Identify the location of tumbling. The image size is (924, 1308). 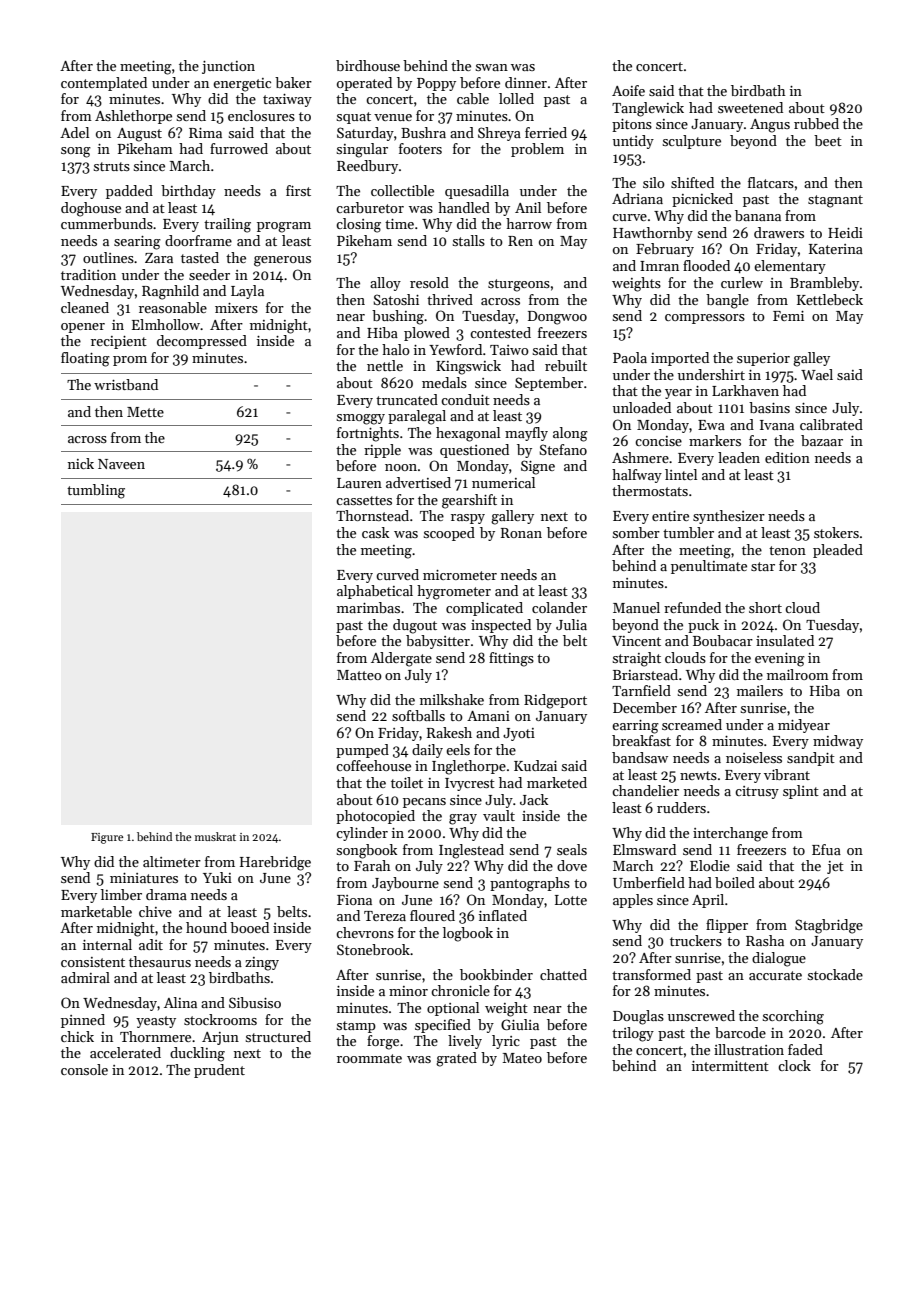
(96, 491).
